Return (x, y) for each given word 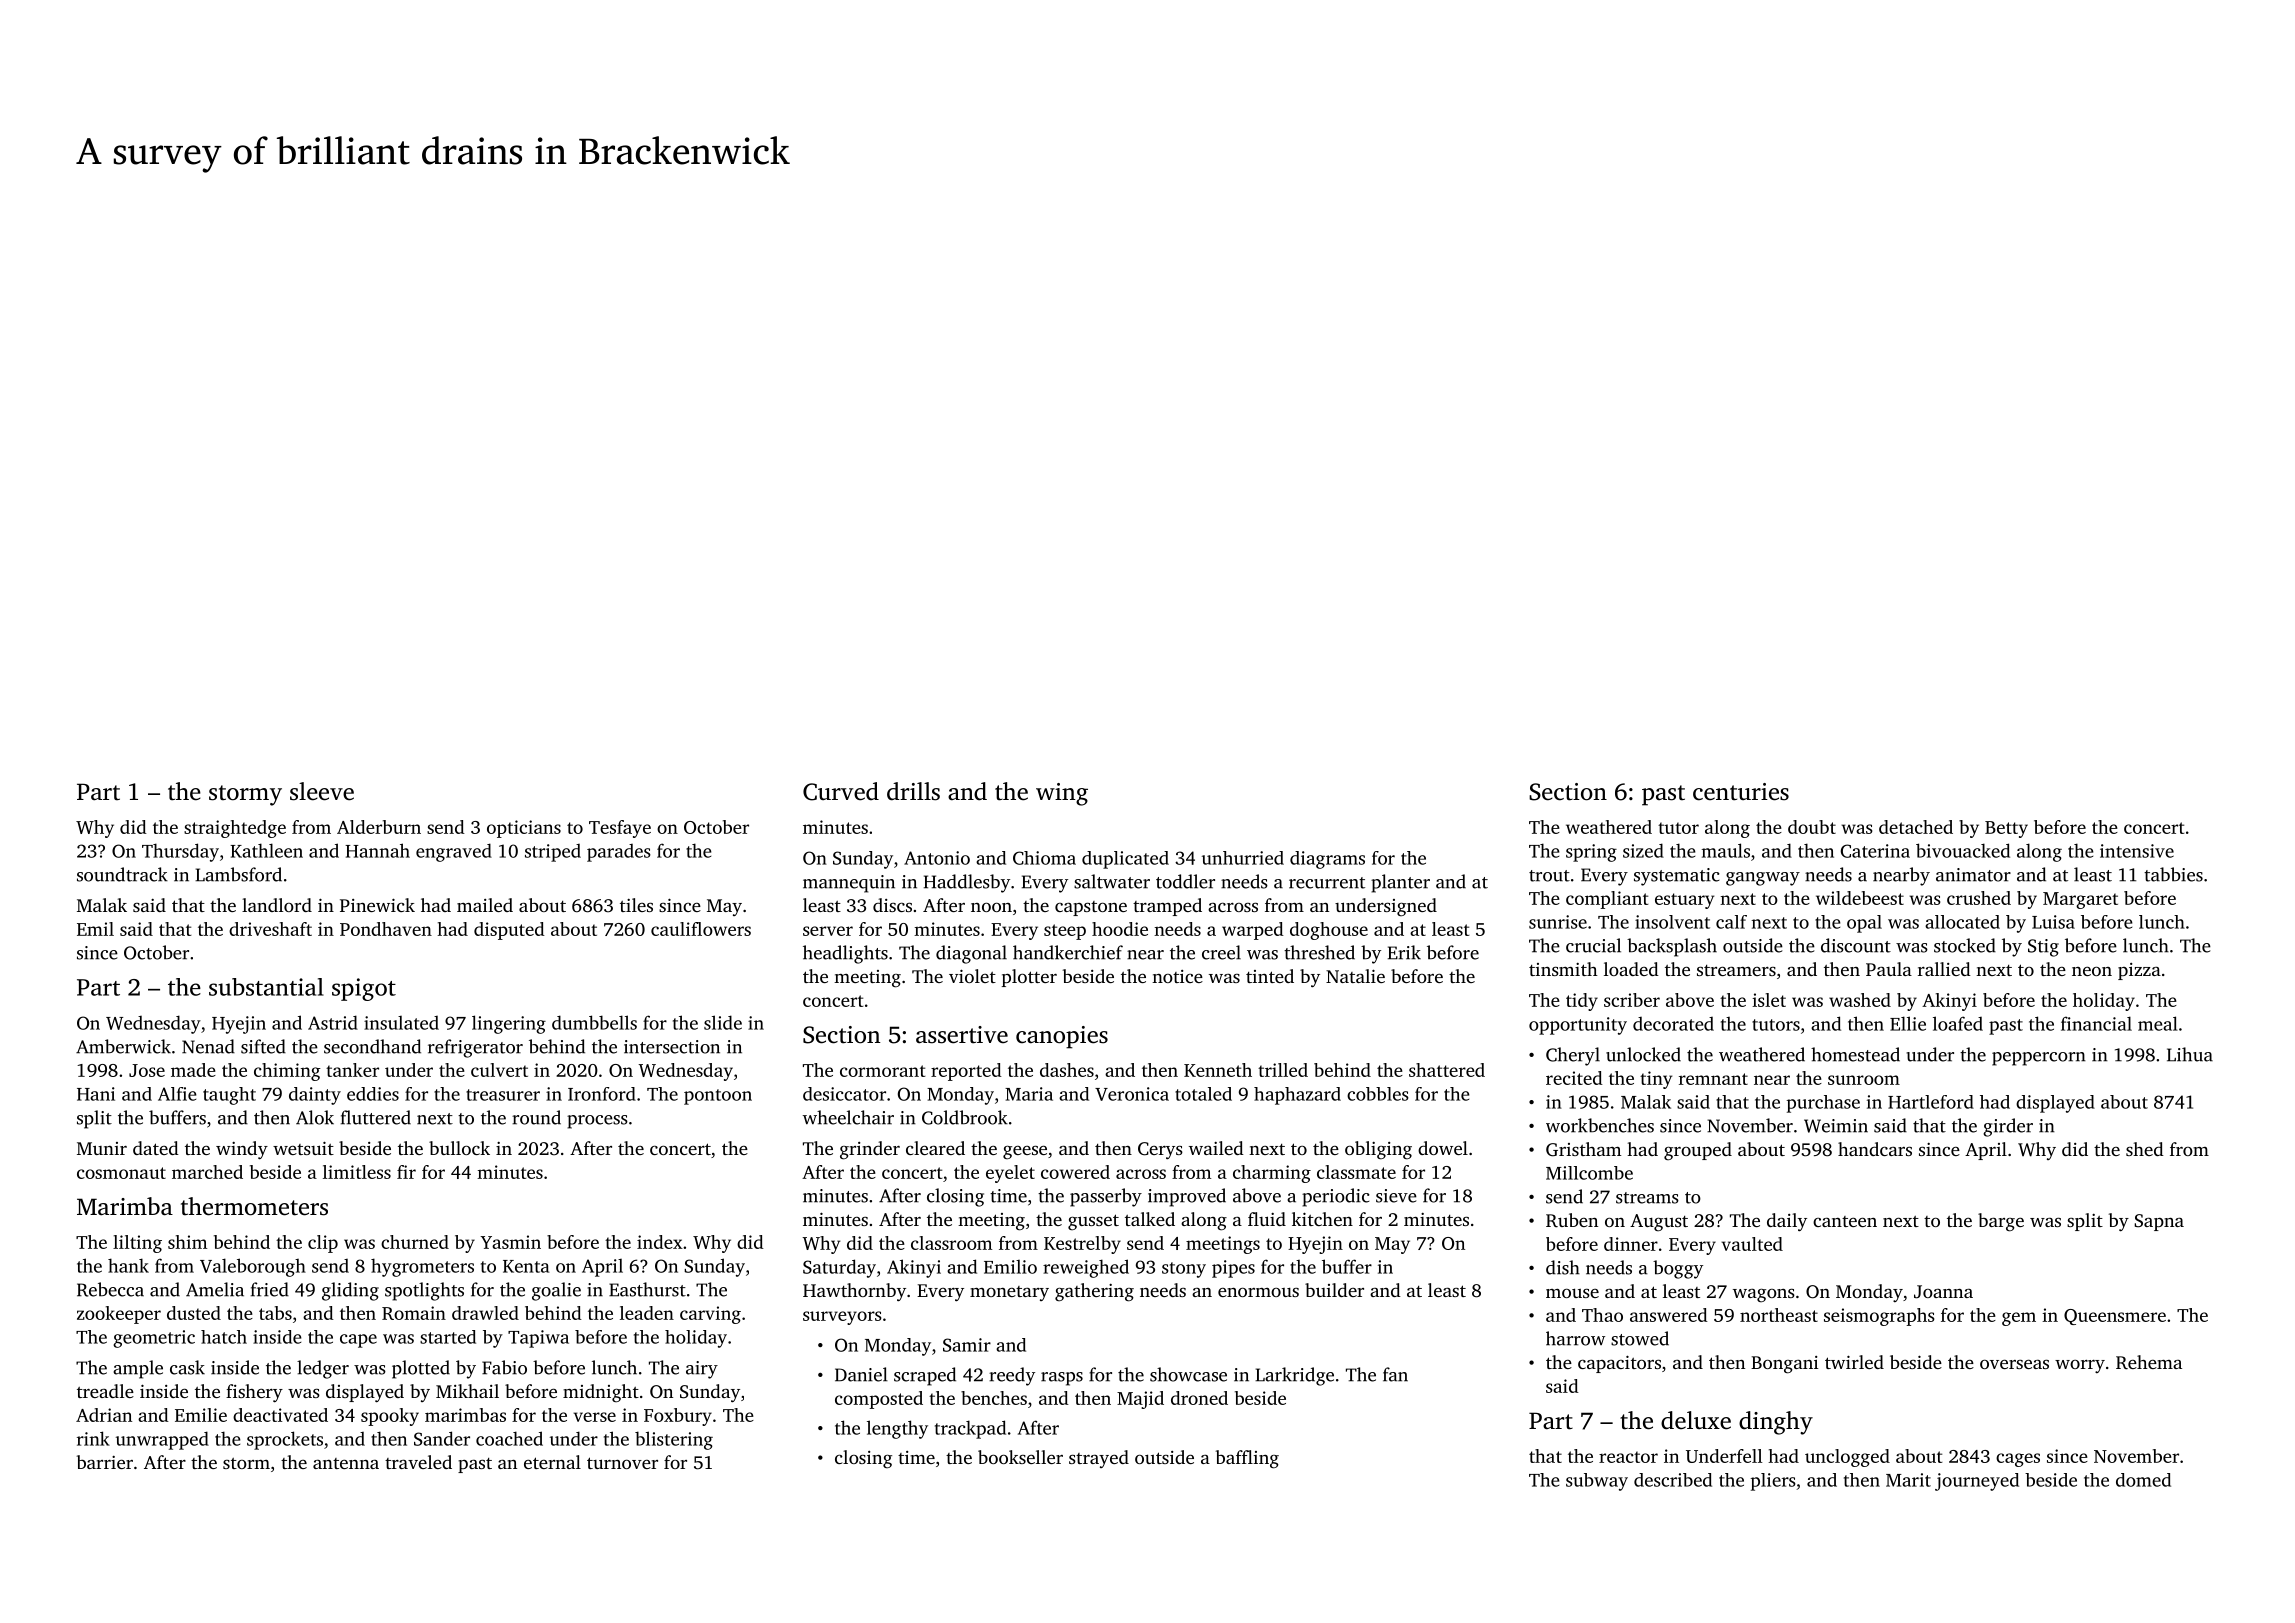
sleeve (322, 791)
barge (2001, 1222)
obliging (1378, 1150)
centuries (1741, 792)
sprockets (285, 1440)
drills (913, 791)
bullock (459, 1148)
